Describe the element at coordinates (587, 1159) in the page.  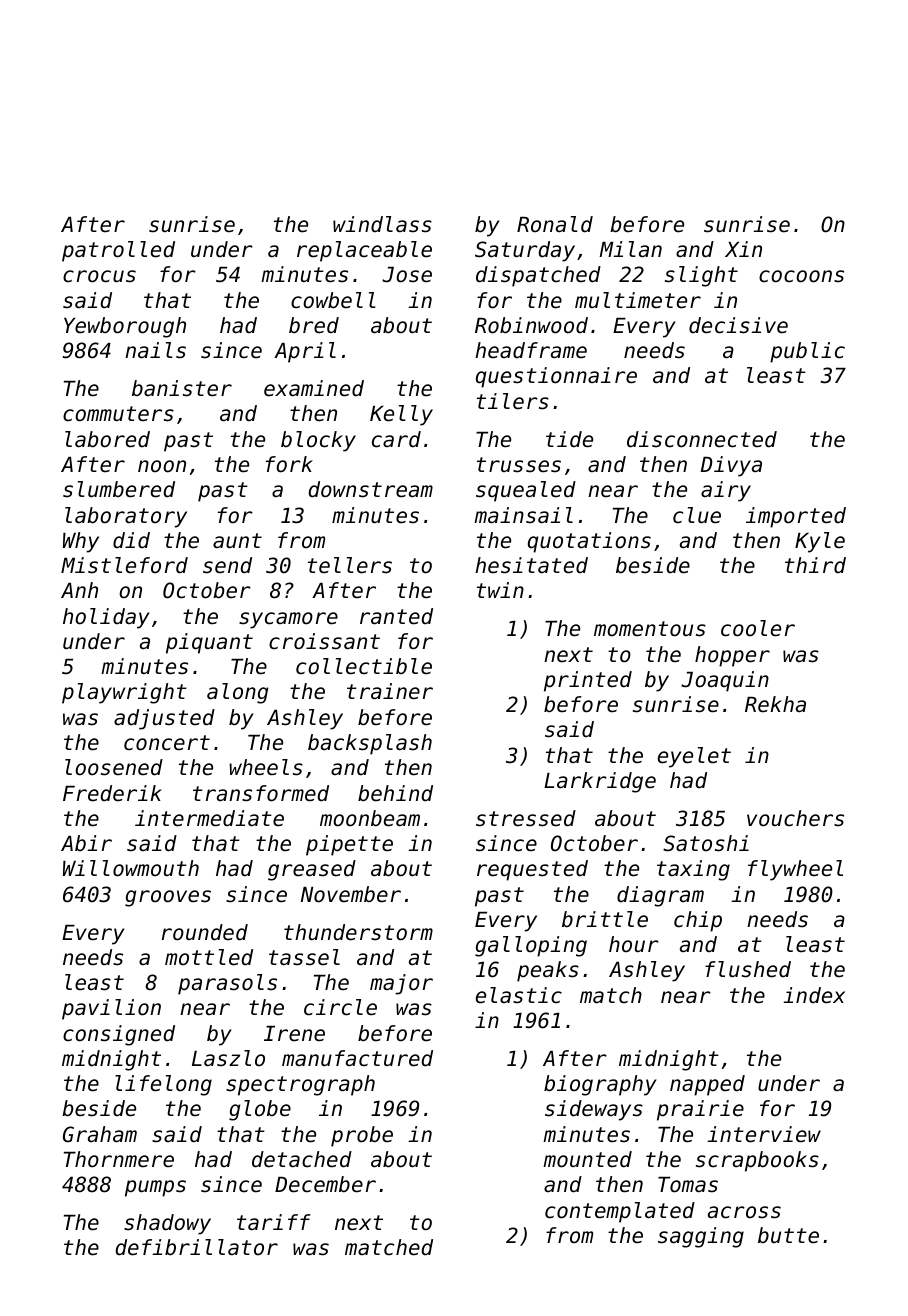
I see `mounted` at that location.
